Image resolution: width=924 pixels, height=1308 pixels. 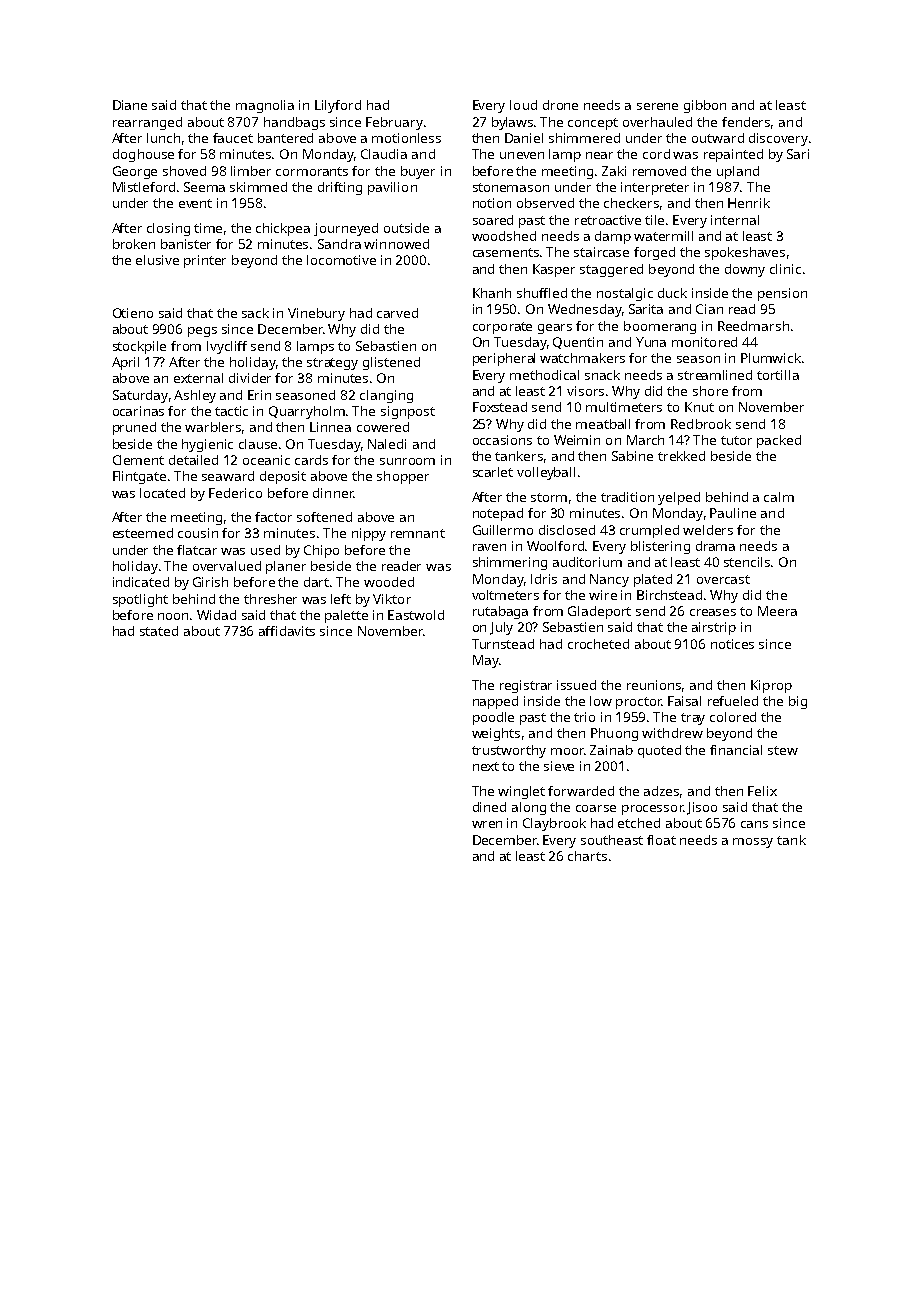 What do you see at coordinates (603, 424) in the screenshot?
I see `meatball` at bounding box center [603, 424].
